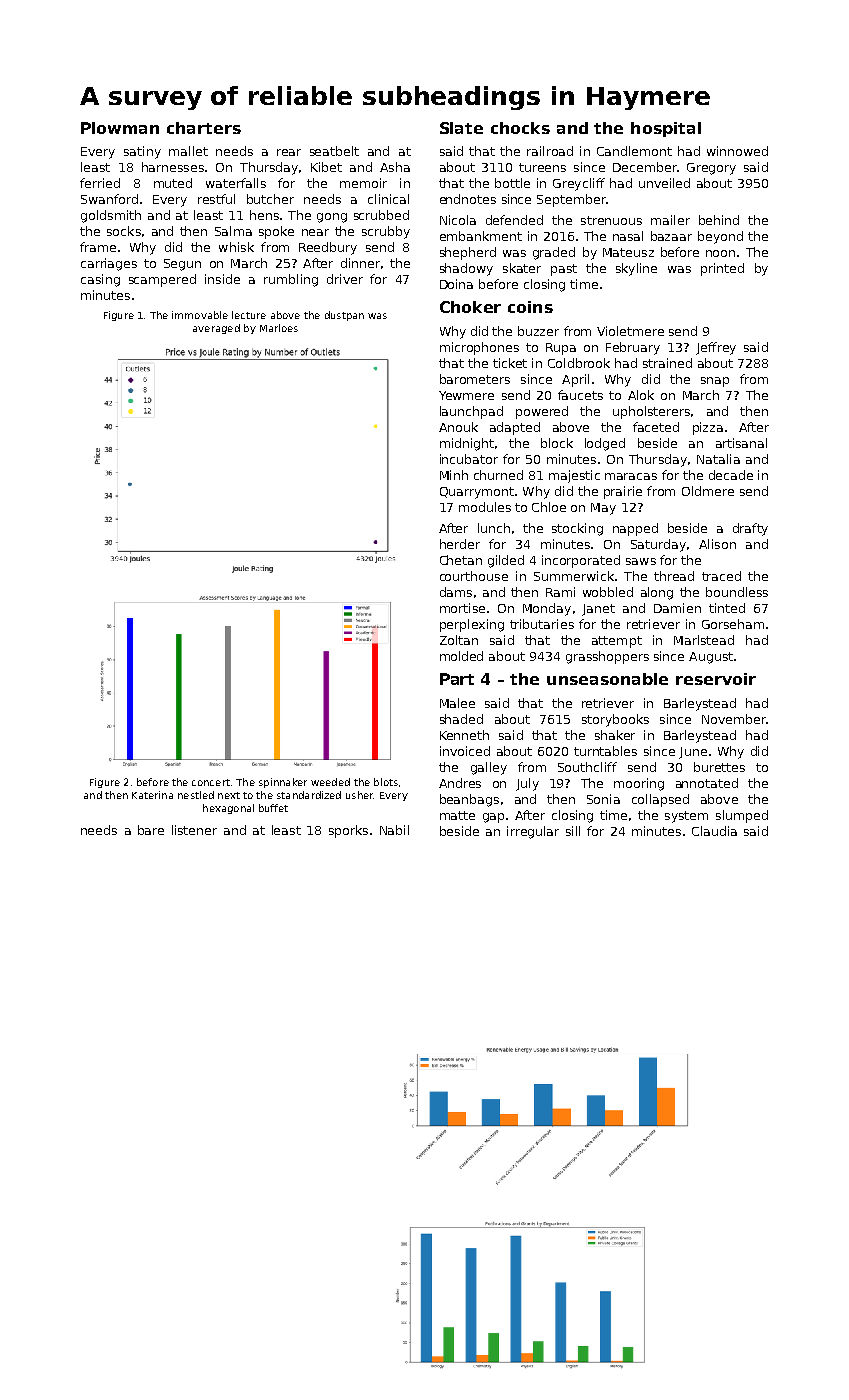  What do you see at coordinates (493, 818) in the page?
I see `gap` at bounding box center [493, 818].
